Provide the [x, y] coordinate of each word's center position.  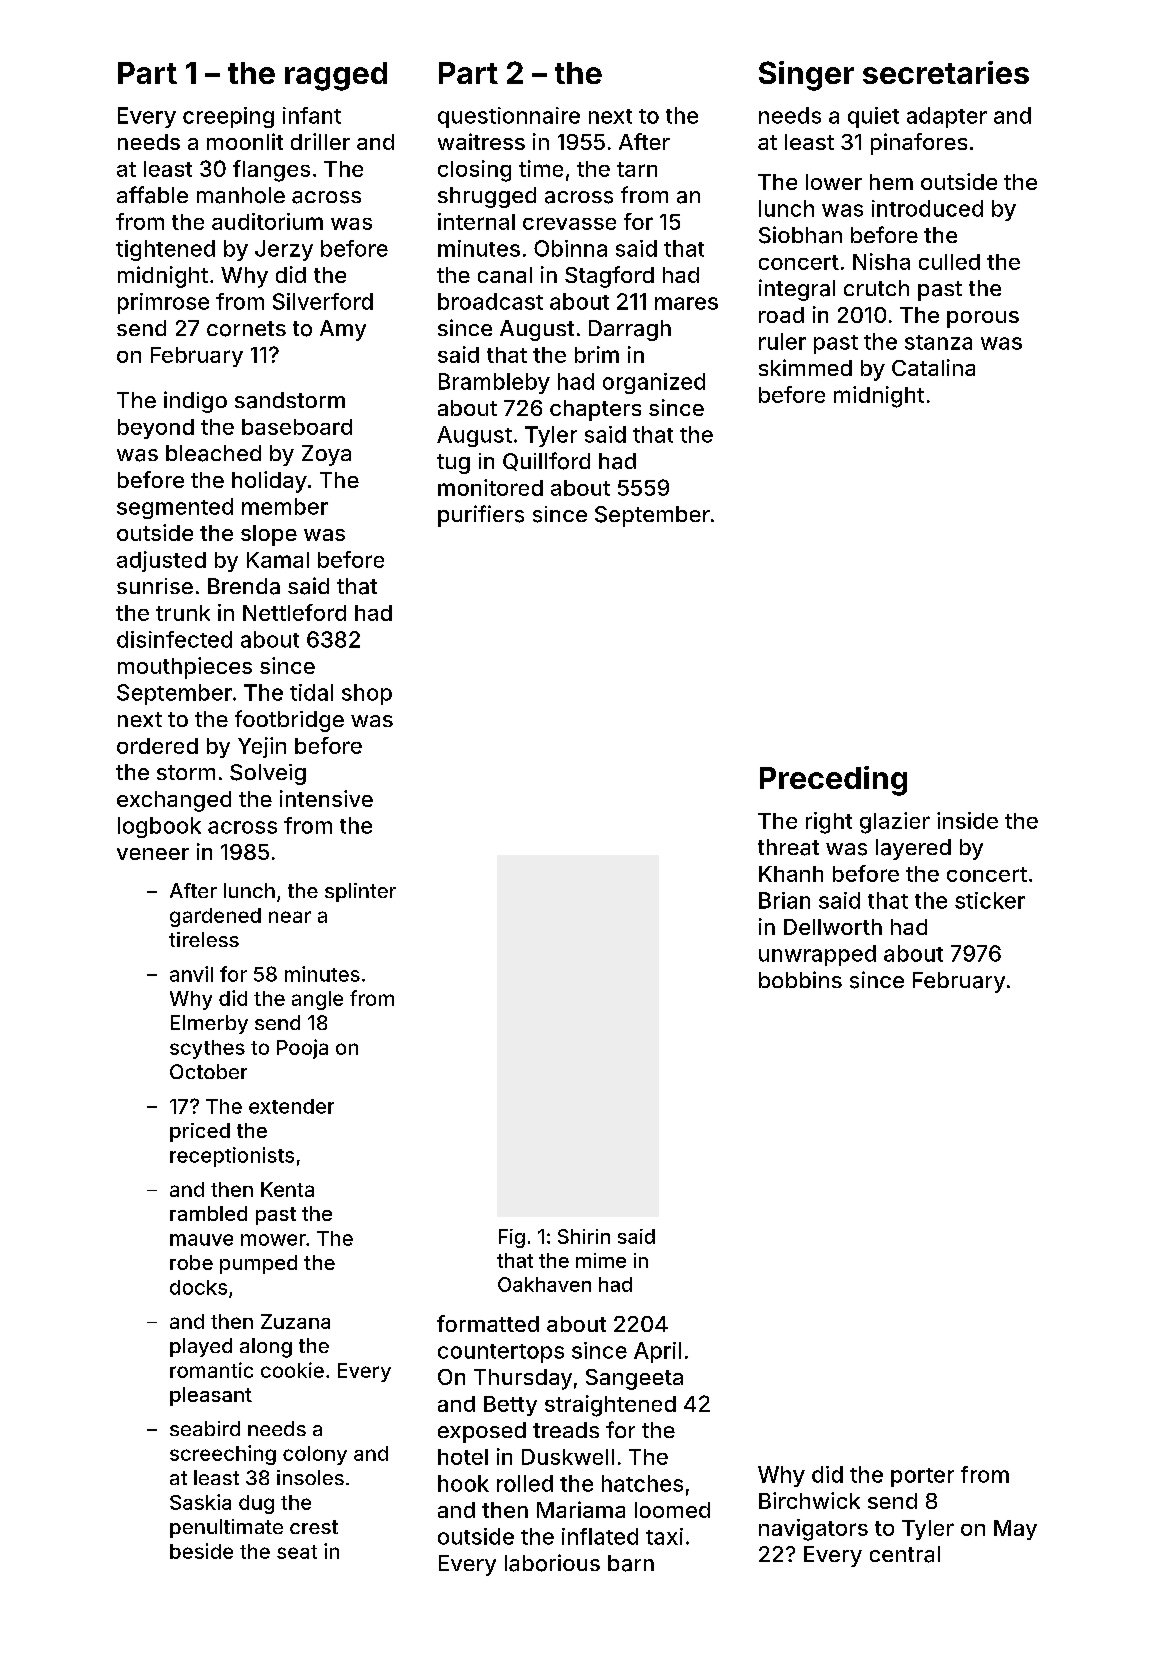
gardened [215, 917]
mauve [201, 1240]
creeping [228, 117]
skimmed [805, 367]
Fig [512, 1238]
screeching [223, 1455]
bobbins [800, 979]
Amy [343, 330]
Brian [784, 900]
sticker [990, 900]
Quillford [546, 461]
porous [983, 319]
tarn [637, 169]
